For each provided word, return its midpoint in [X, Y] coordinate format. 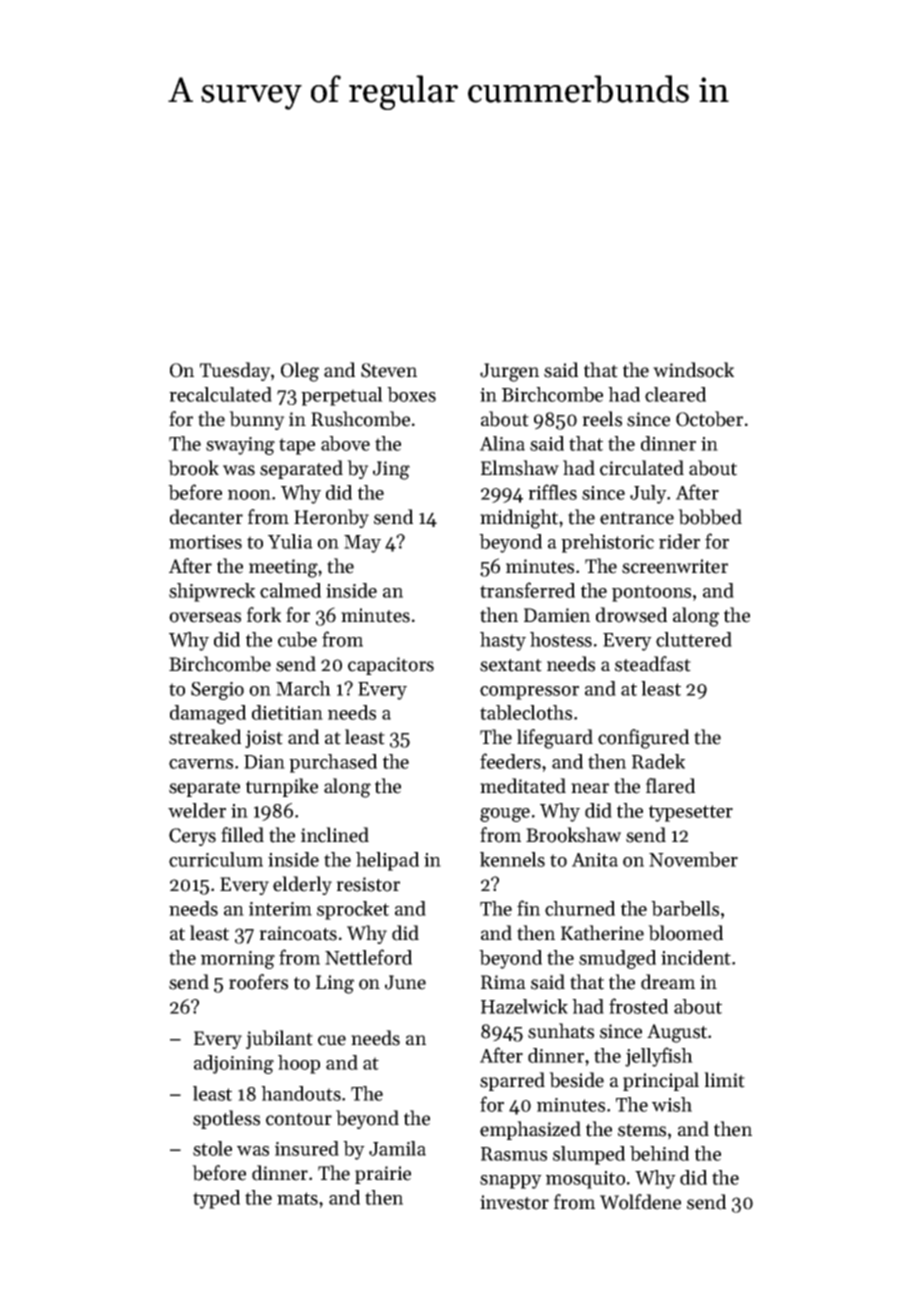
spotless [226, 1119]
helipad [387, 861]
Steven [389, 370]
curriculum [216, 859]
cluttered [694, 639]
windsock [693, 370]
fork [264, 615]
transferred [527, 590]
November [693, 859]
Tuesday [235, 371]
